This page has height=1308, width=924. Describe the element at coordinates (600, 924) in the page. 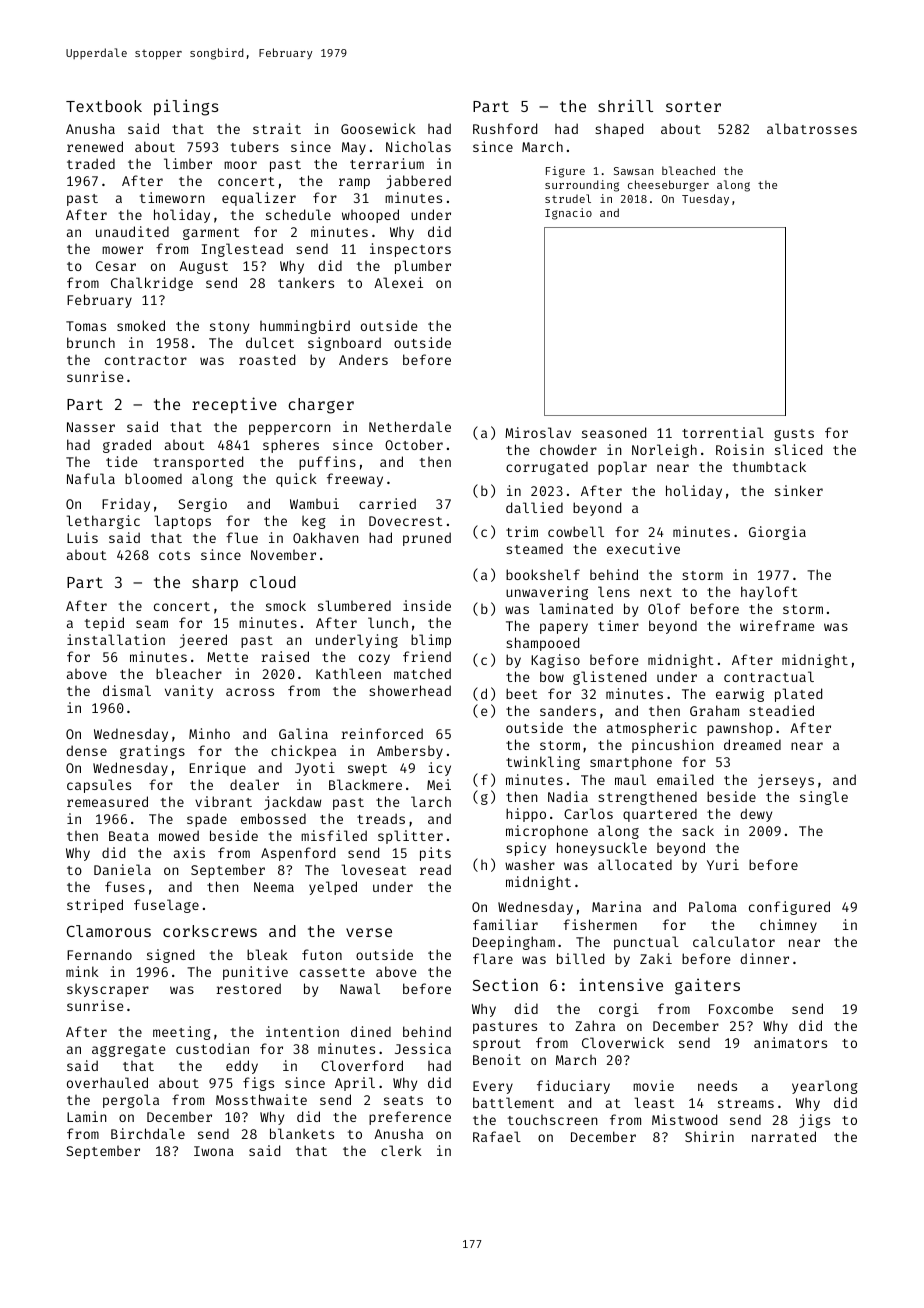

I see `fishermen` at that location.
